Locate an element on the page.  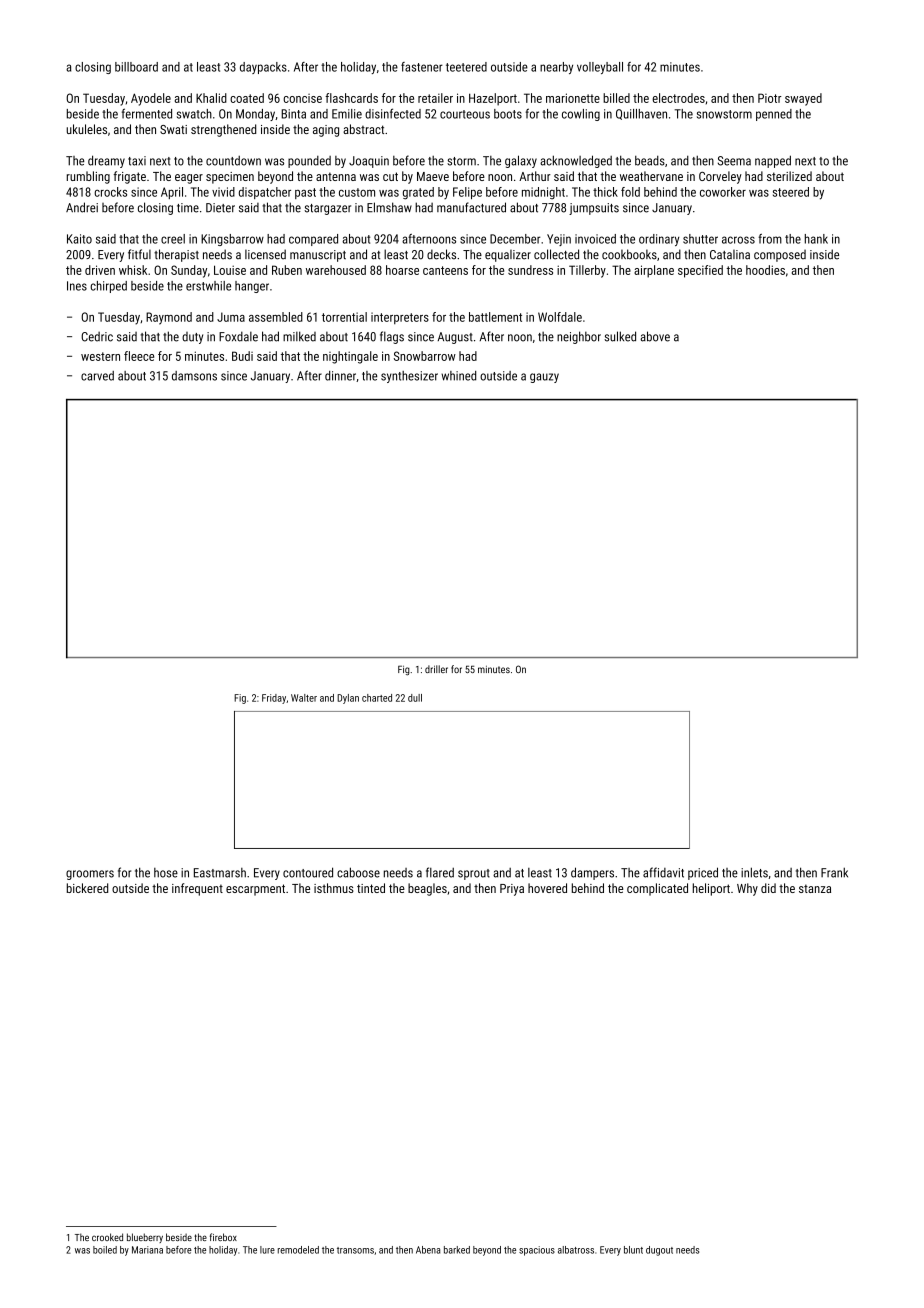
hank is located at coordinates (816, 239).
